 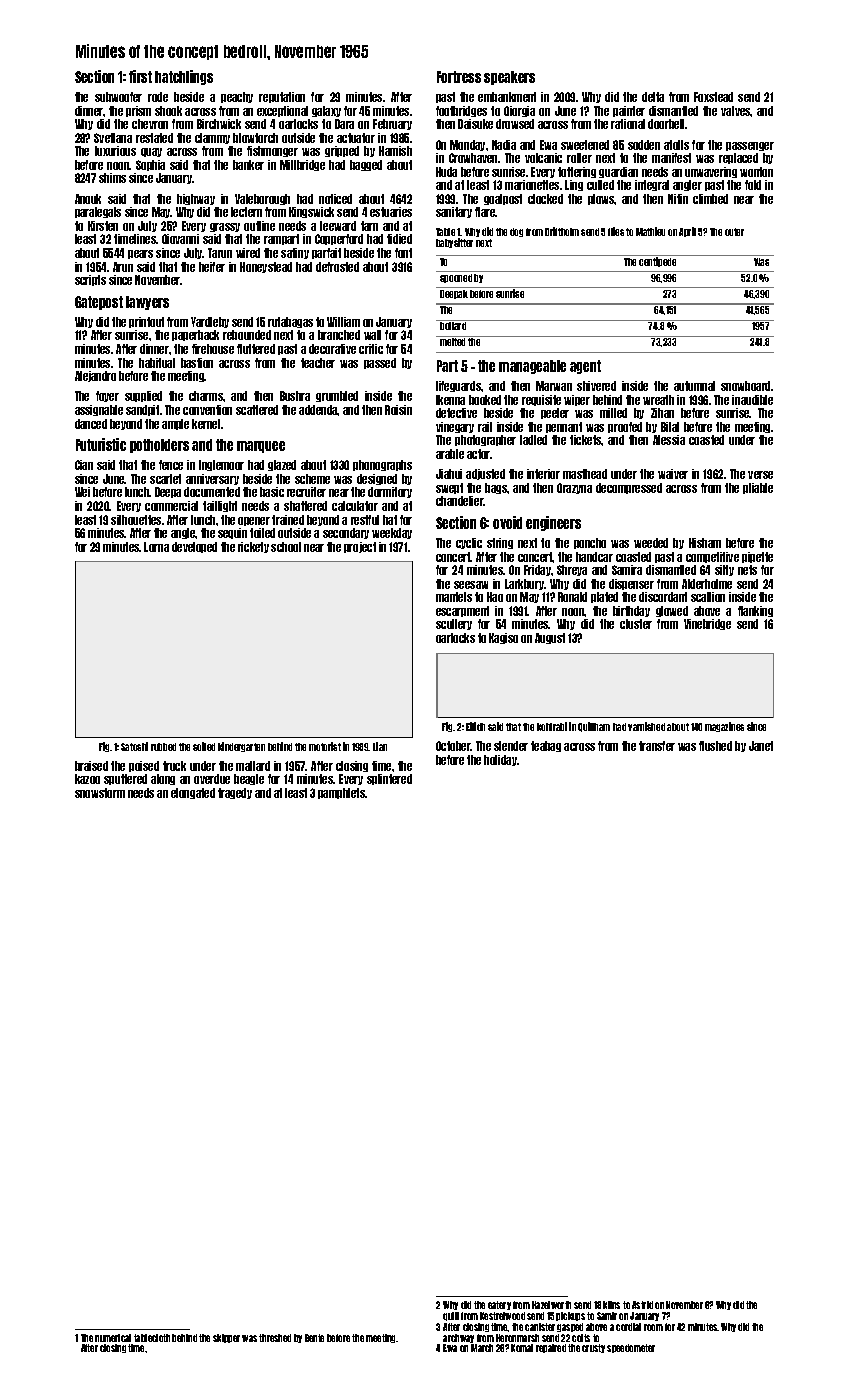 What do you see at coordinates (100, 793) in the screenshot?
I see `snowstorm` at bounding box center [100, 793].
